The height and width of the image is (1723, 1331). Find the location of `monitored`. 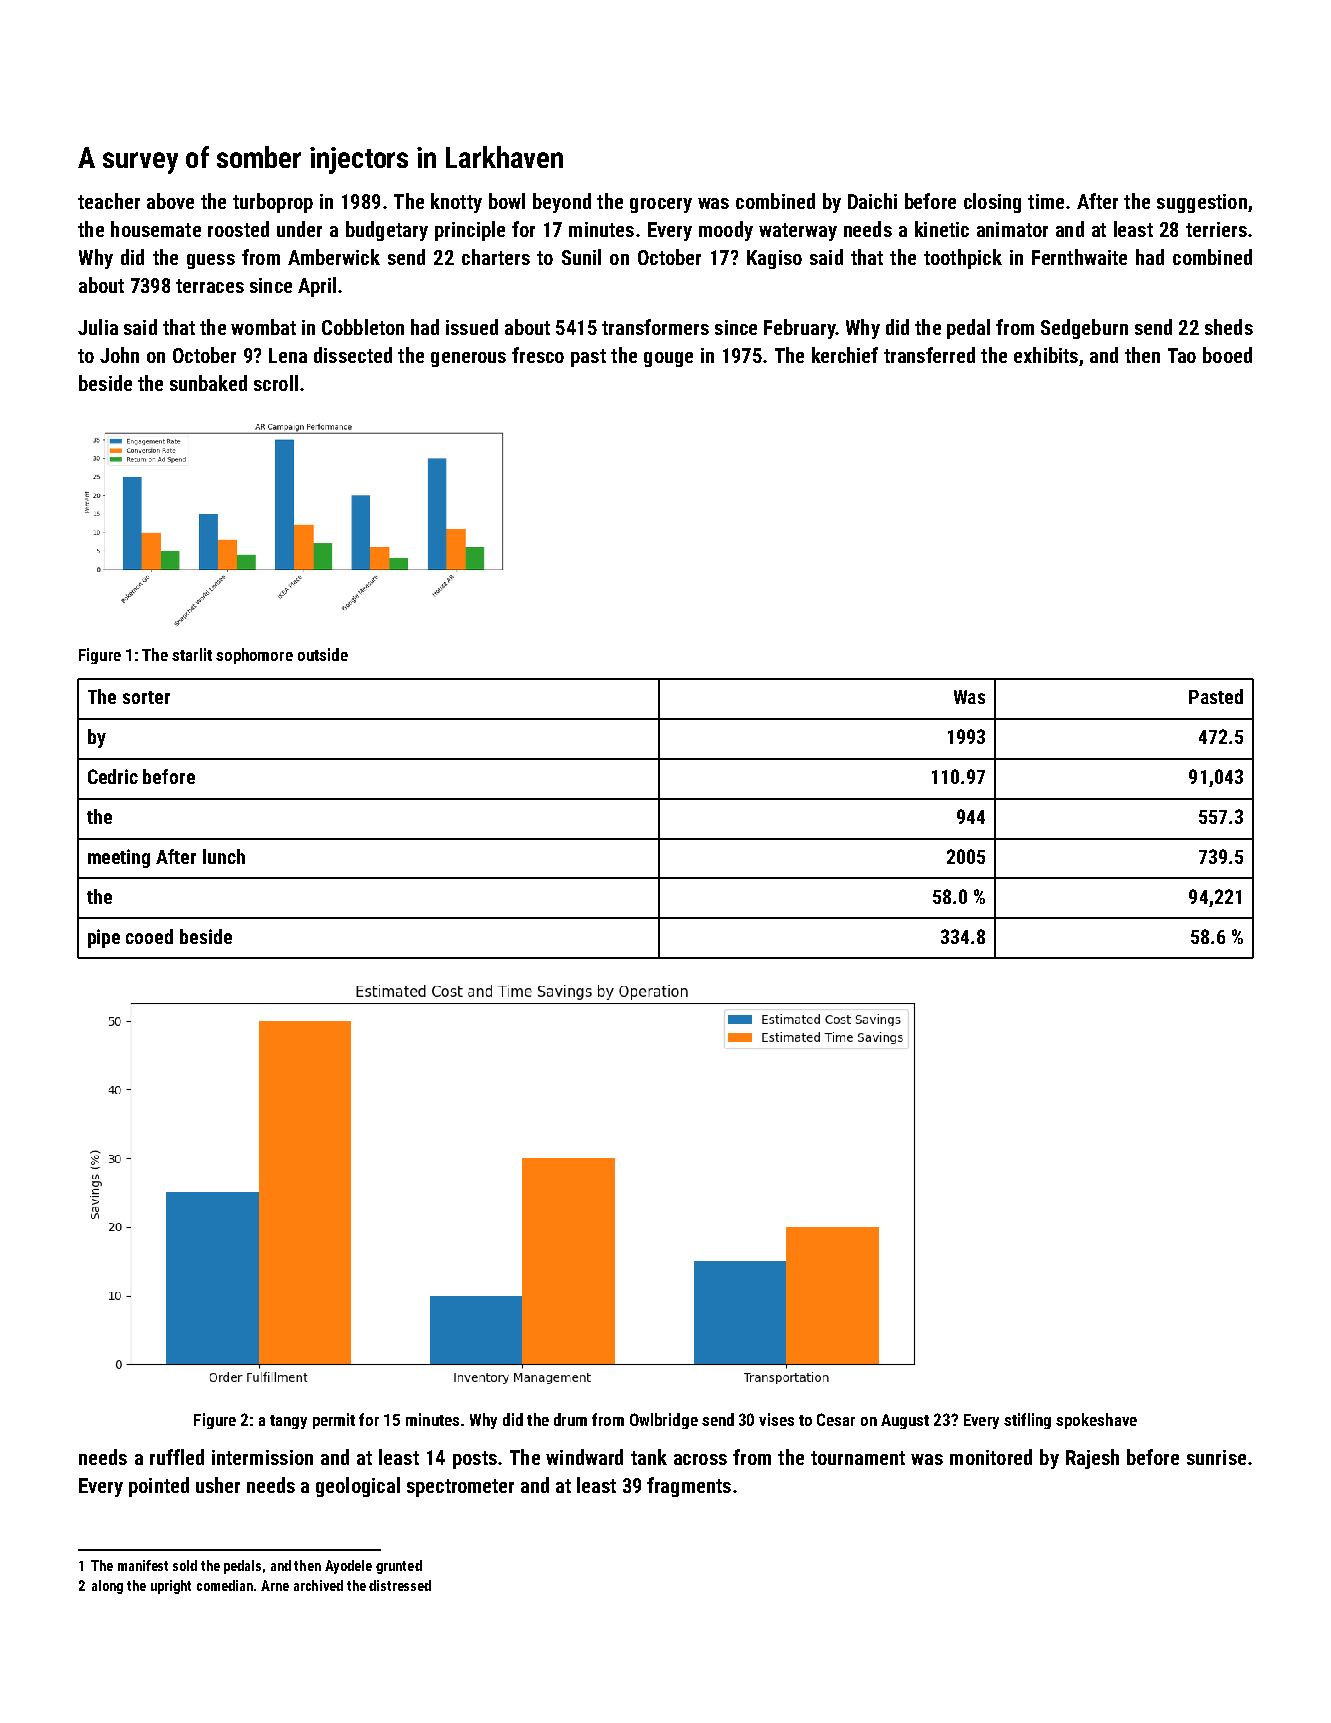

monitored is located at coordinates (991, 1457).
